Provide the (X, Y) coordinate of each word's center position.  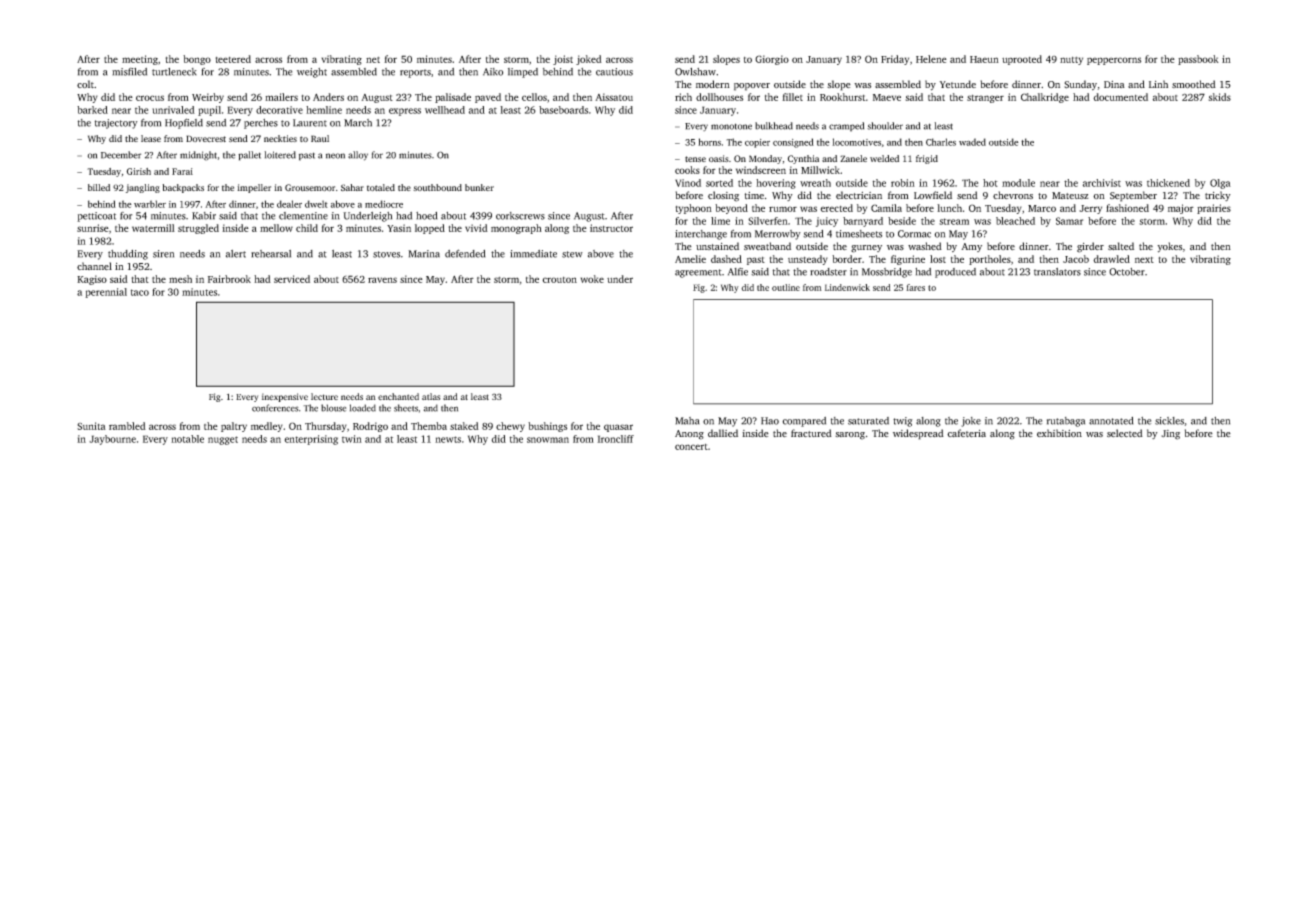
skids (1220, 97)
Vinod (688, 183)
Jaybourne (112, 440)
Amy (971, 247)
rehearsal (271, 254)
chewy (510, 427)
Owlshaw (695, 72)
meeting (140, 60)
